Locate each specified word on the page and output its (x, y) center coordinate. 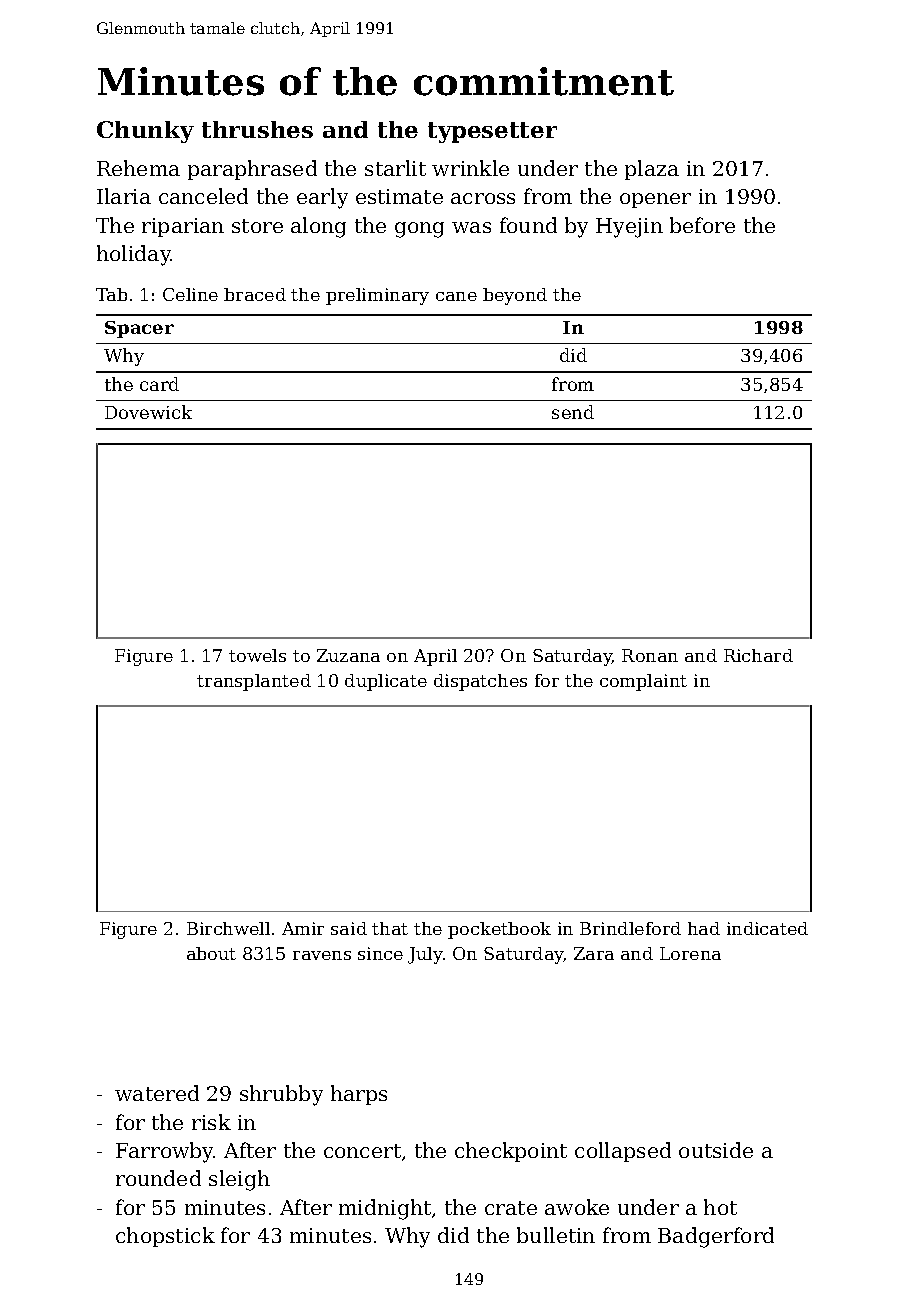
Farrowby (165, 1152)
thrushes (257, 129)
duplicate (386, 682)
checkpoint (511, 1152)
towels (257, 655)
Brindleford (630, 928)
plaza (652, 170)
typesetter (492, 132)
